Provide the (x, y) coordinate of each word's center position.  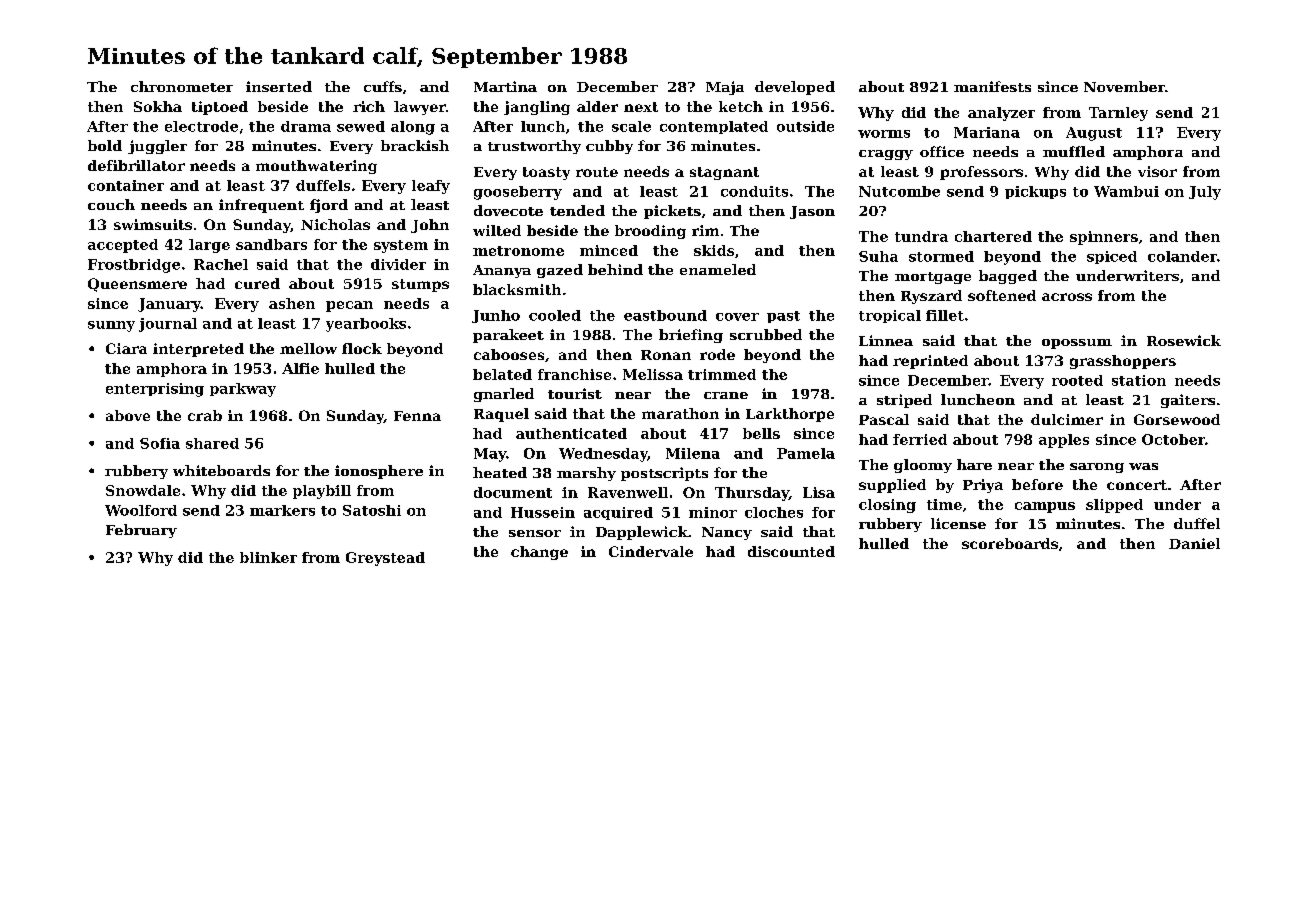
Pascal (884, 419)
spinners (1104, 238)
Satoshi (372, 510)
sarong (1097, 468)
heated (500, 472)
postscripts (664, 474)
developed (795, 88)
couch (111, 204)
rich (369, 106)
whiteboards (221, 470)
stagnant (724, 173)
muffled (1074, 151)
